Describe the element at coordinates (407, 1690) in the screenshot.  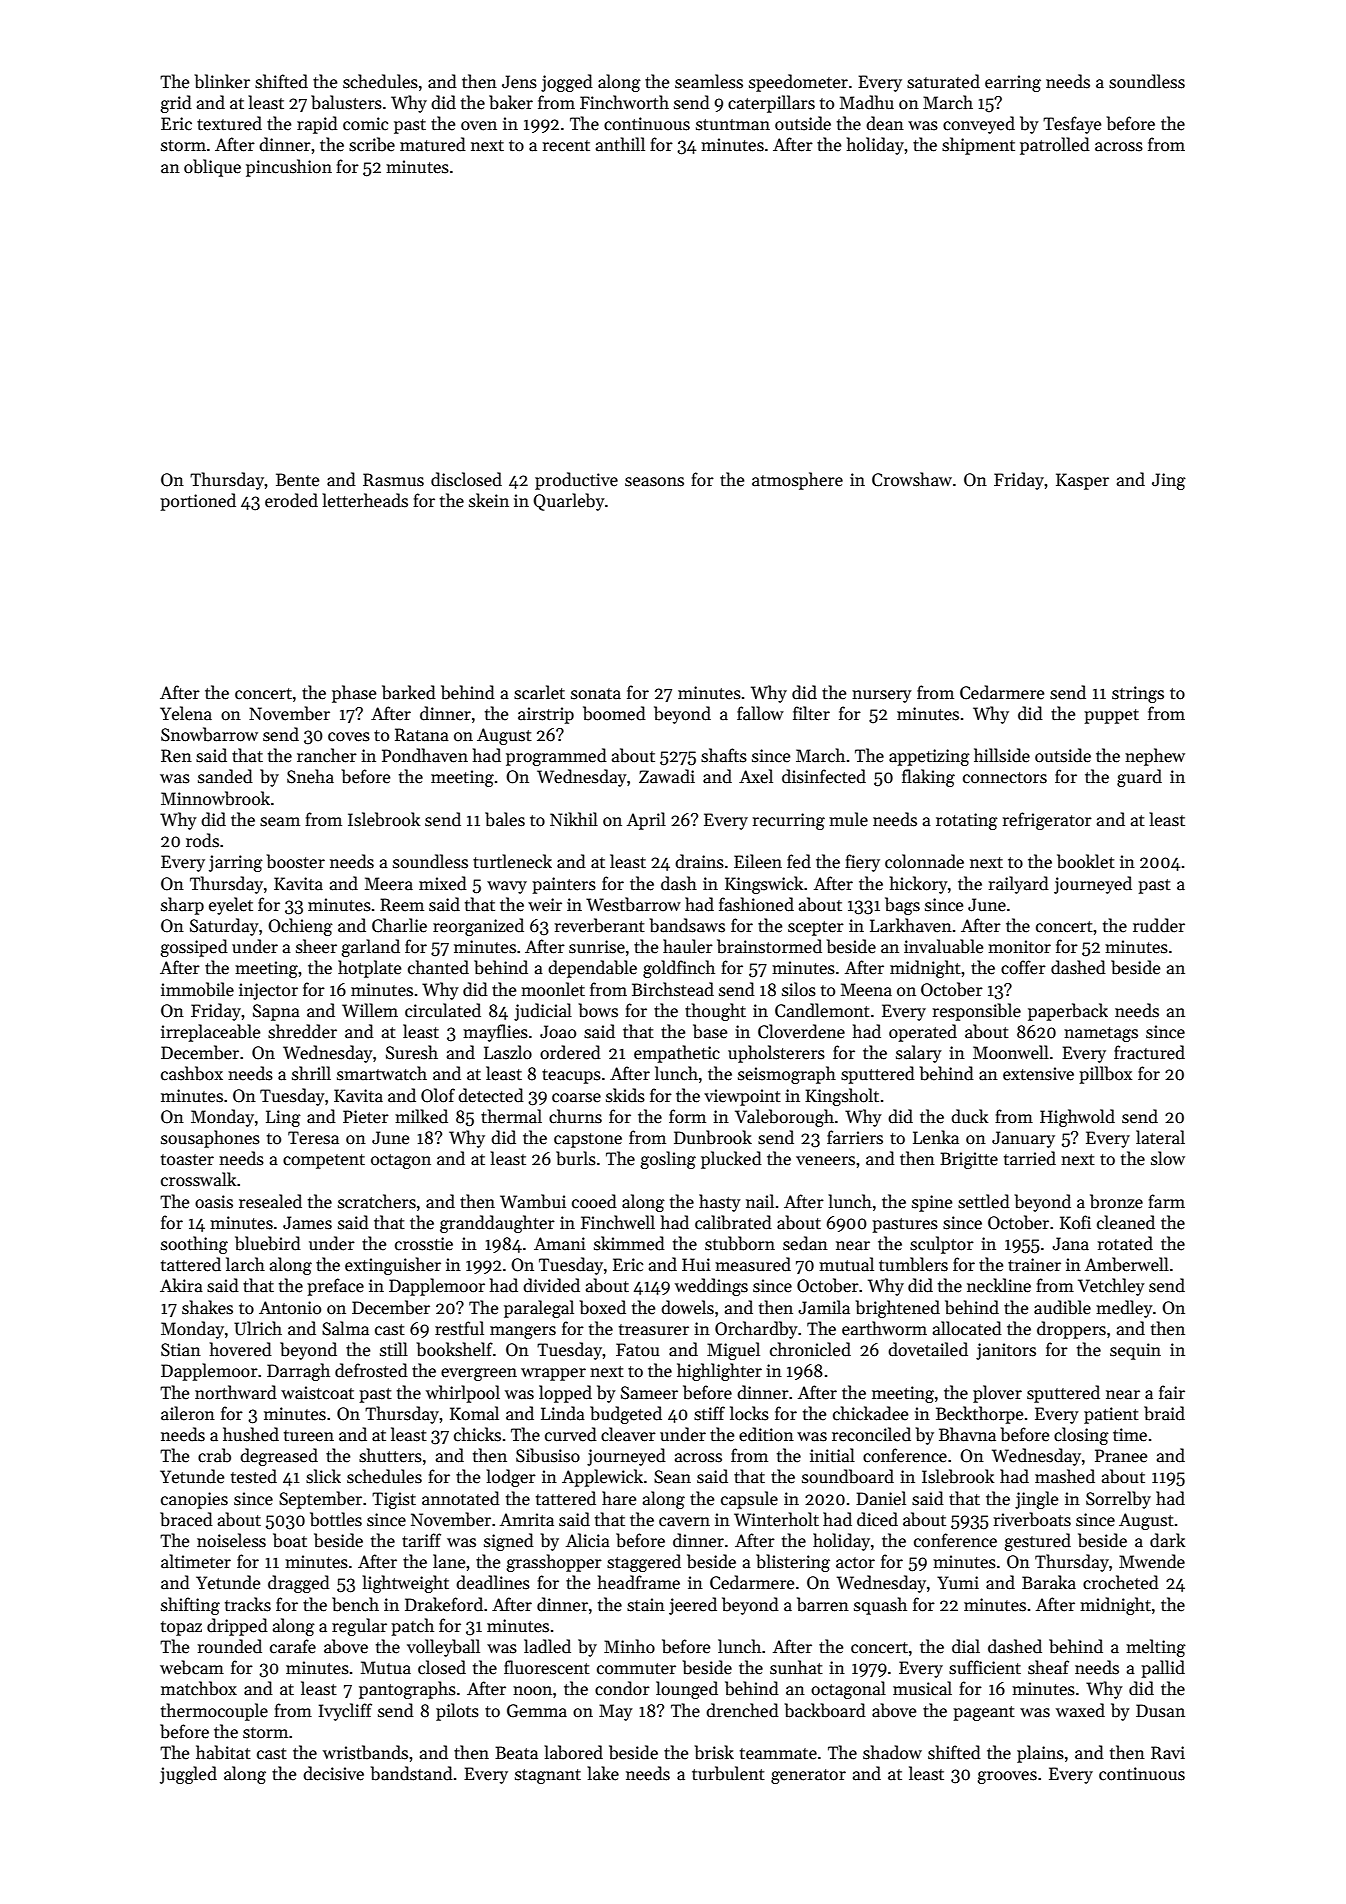
I see `pantographs` at that location.
